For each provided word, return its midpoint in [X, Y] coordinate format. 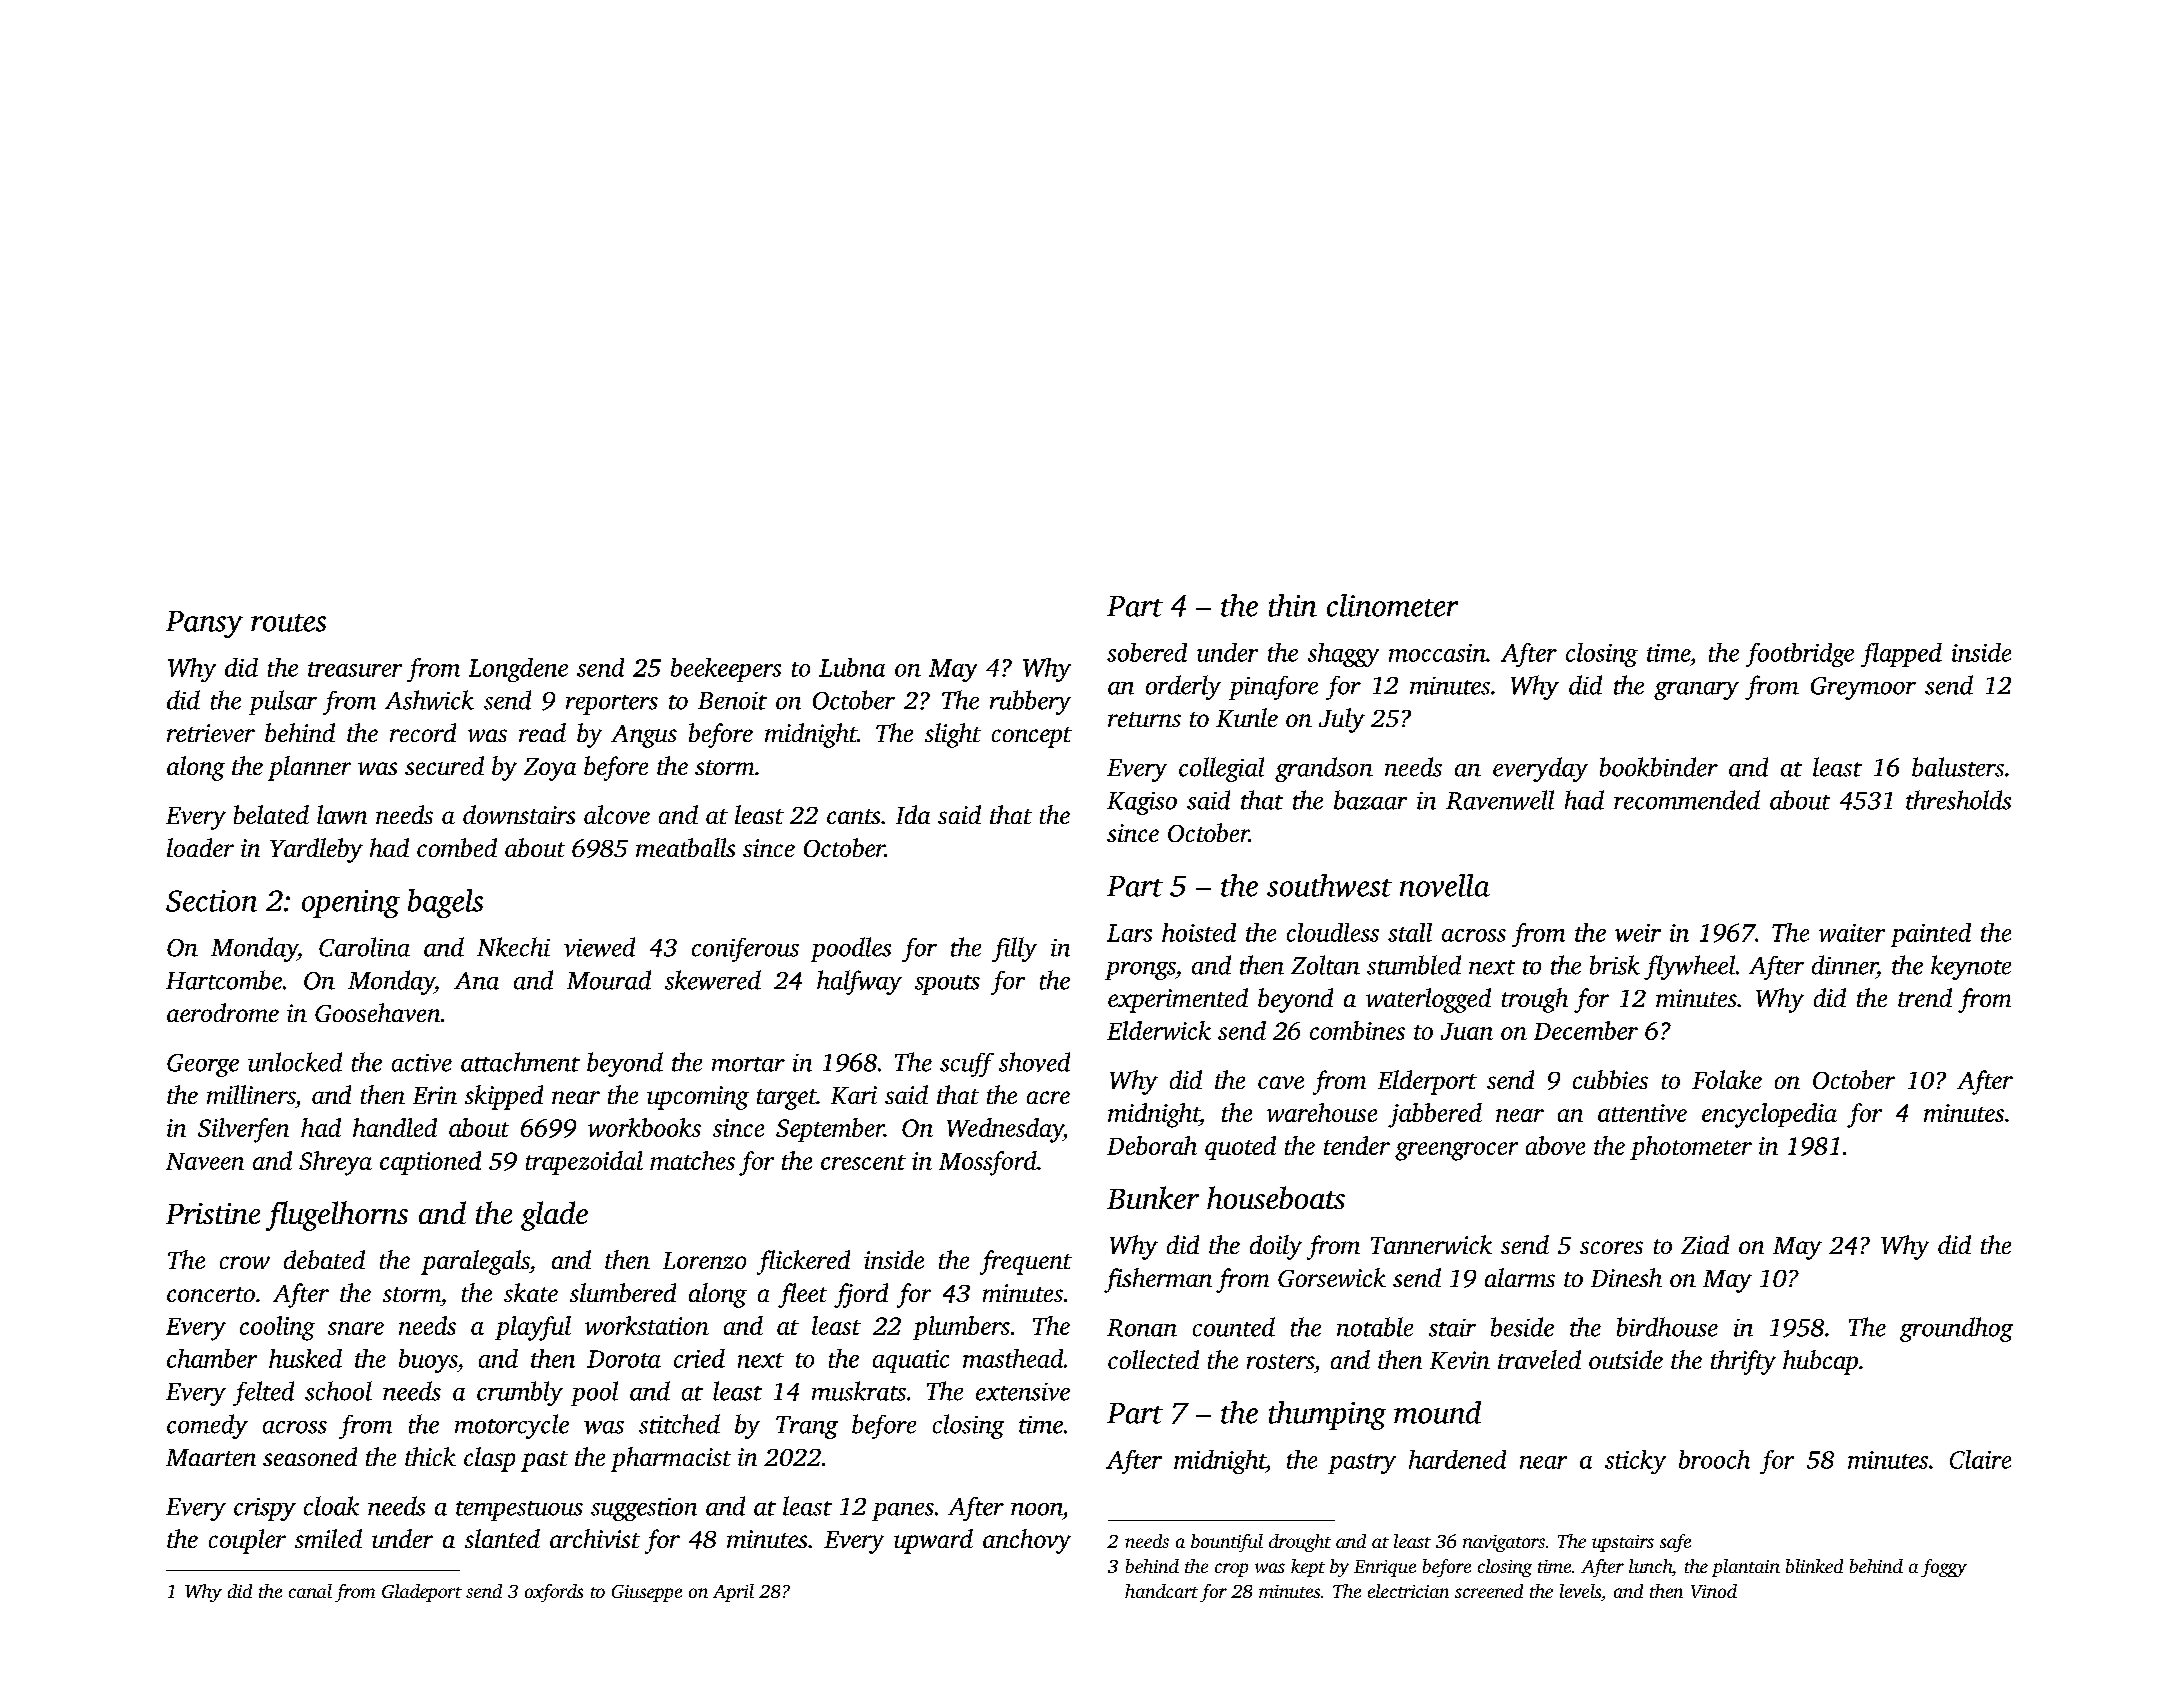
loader [200, 847]
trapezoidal [584, 1163]
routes [288, 623]
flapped [1901, 655]
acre [1048, 1097]
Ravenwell [1500, 800]
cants [853, 816]
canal [310, 1591]
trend [1925, 997]
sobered [1147, 652]
